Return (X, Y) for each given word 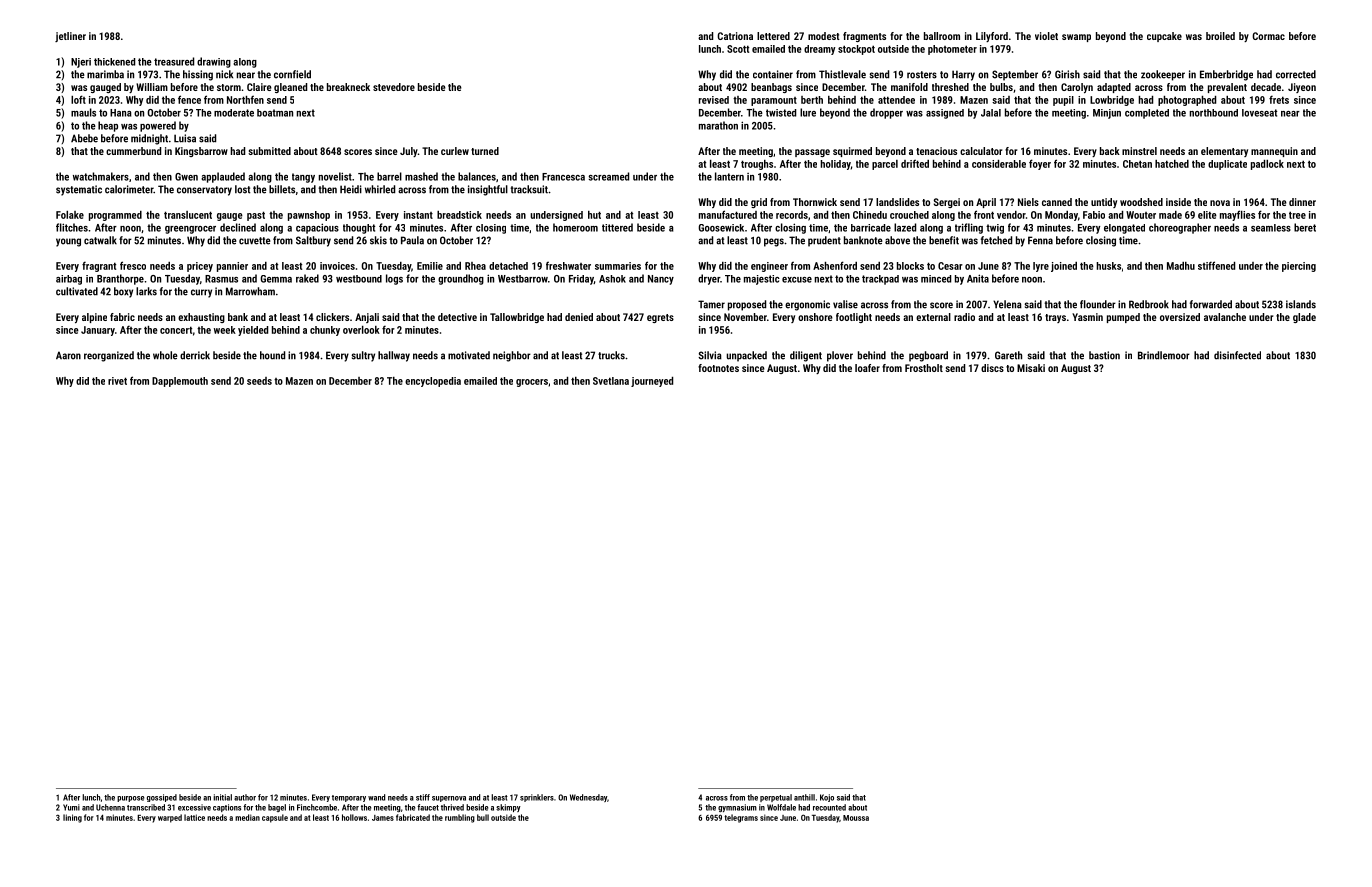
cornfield (292, 74)
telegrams (741, 818)
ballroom (942, 36)
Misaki (1031, 368)
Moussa (856, 818)
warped (170, 818)
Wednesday (588, 798)
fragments (864, 37)
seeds (259, 381)
